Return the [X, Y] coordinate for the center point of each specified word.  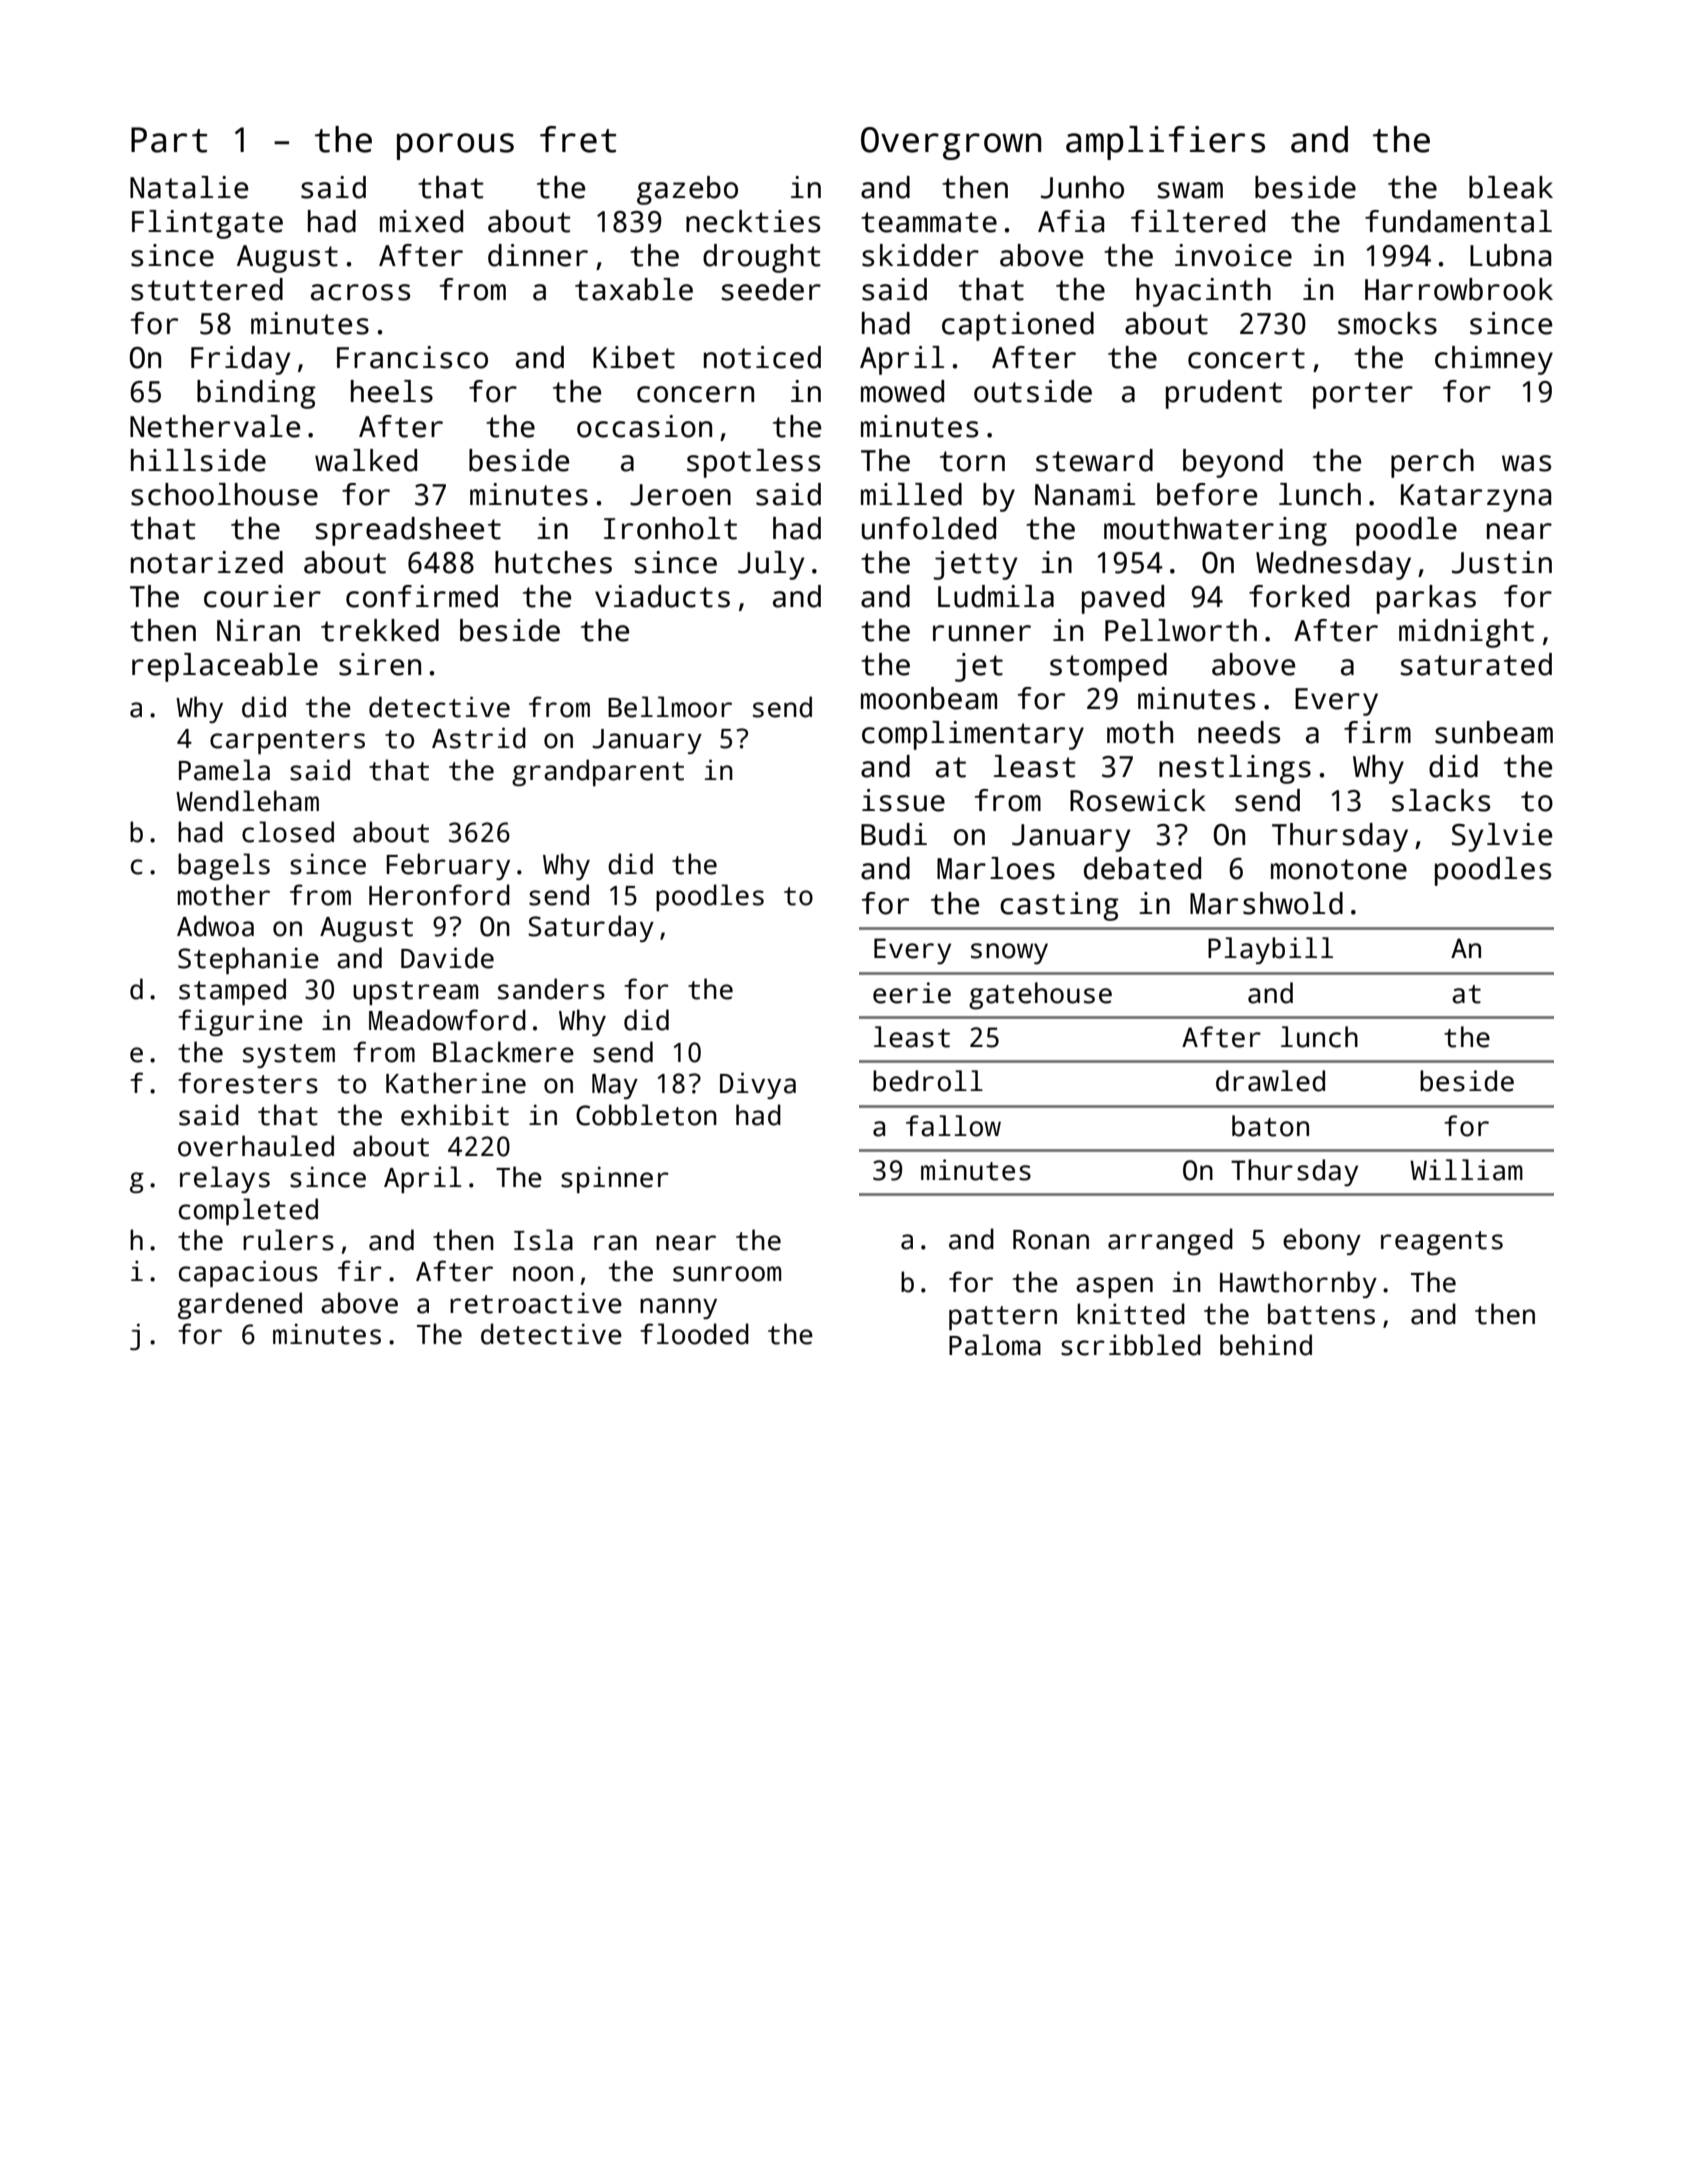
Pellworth [1181, 630]
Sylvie [1502, 837]
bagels [224, 866]
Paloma [995, 1345]
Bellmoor [670, 707]
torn [972, 461]
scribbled [1131, 1345]
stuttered [207, 289]
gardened [240, 1305]
